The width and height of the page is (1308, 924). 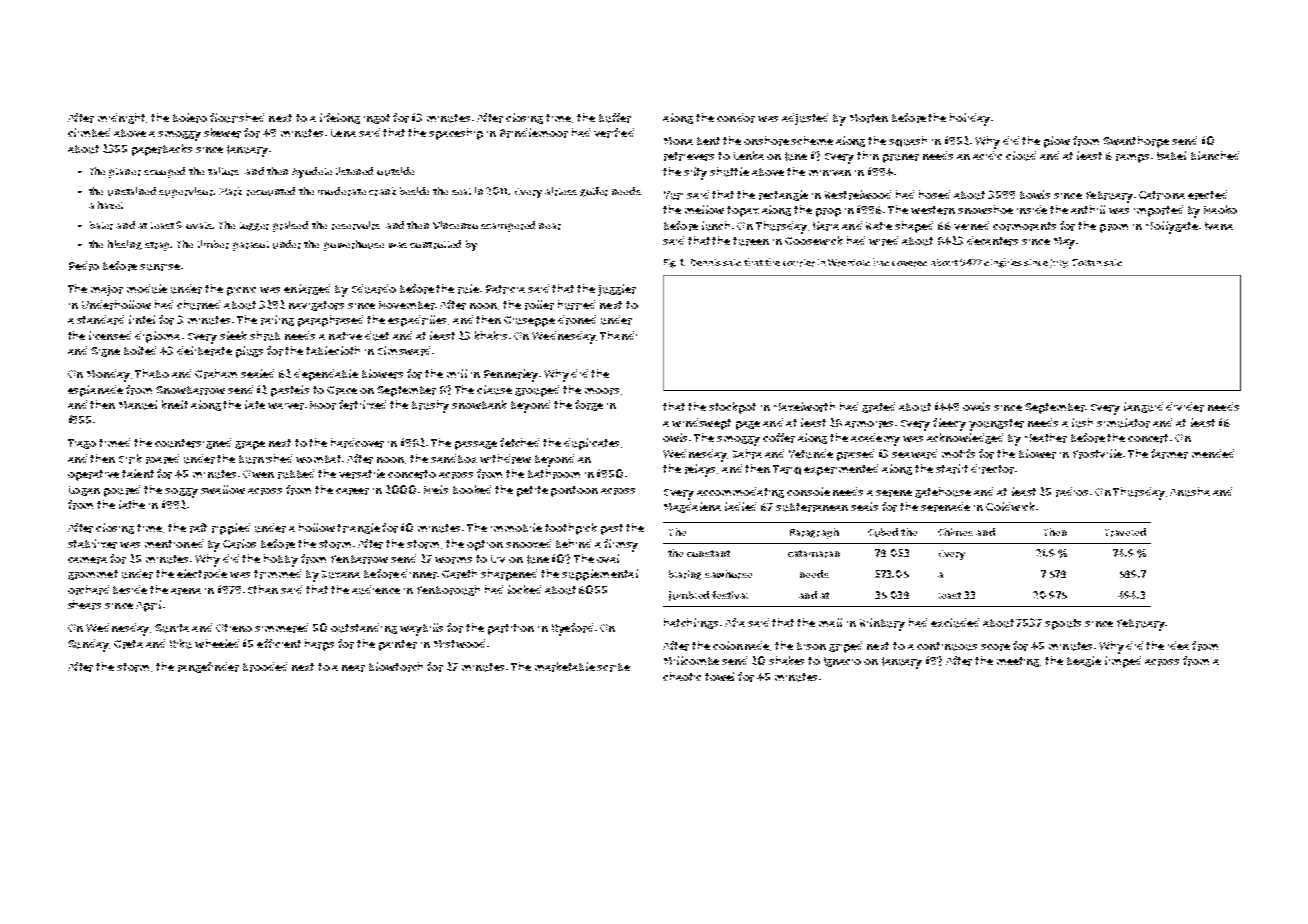 What do you see at coordinates (396, 667) in the page?
I see `blowtorch` at bounding box center [396, 667].
